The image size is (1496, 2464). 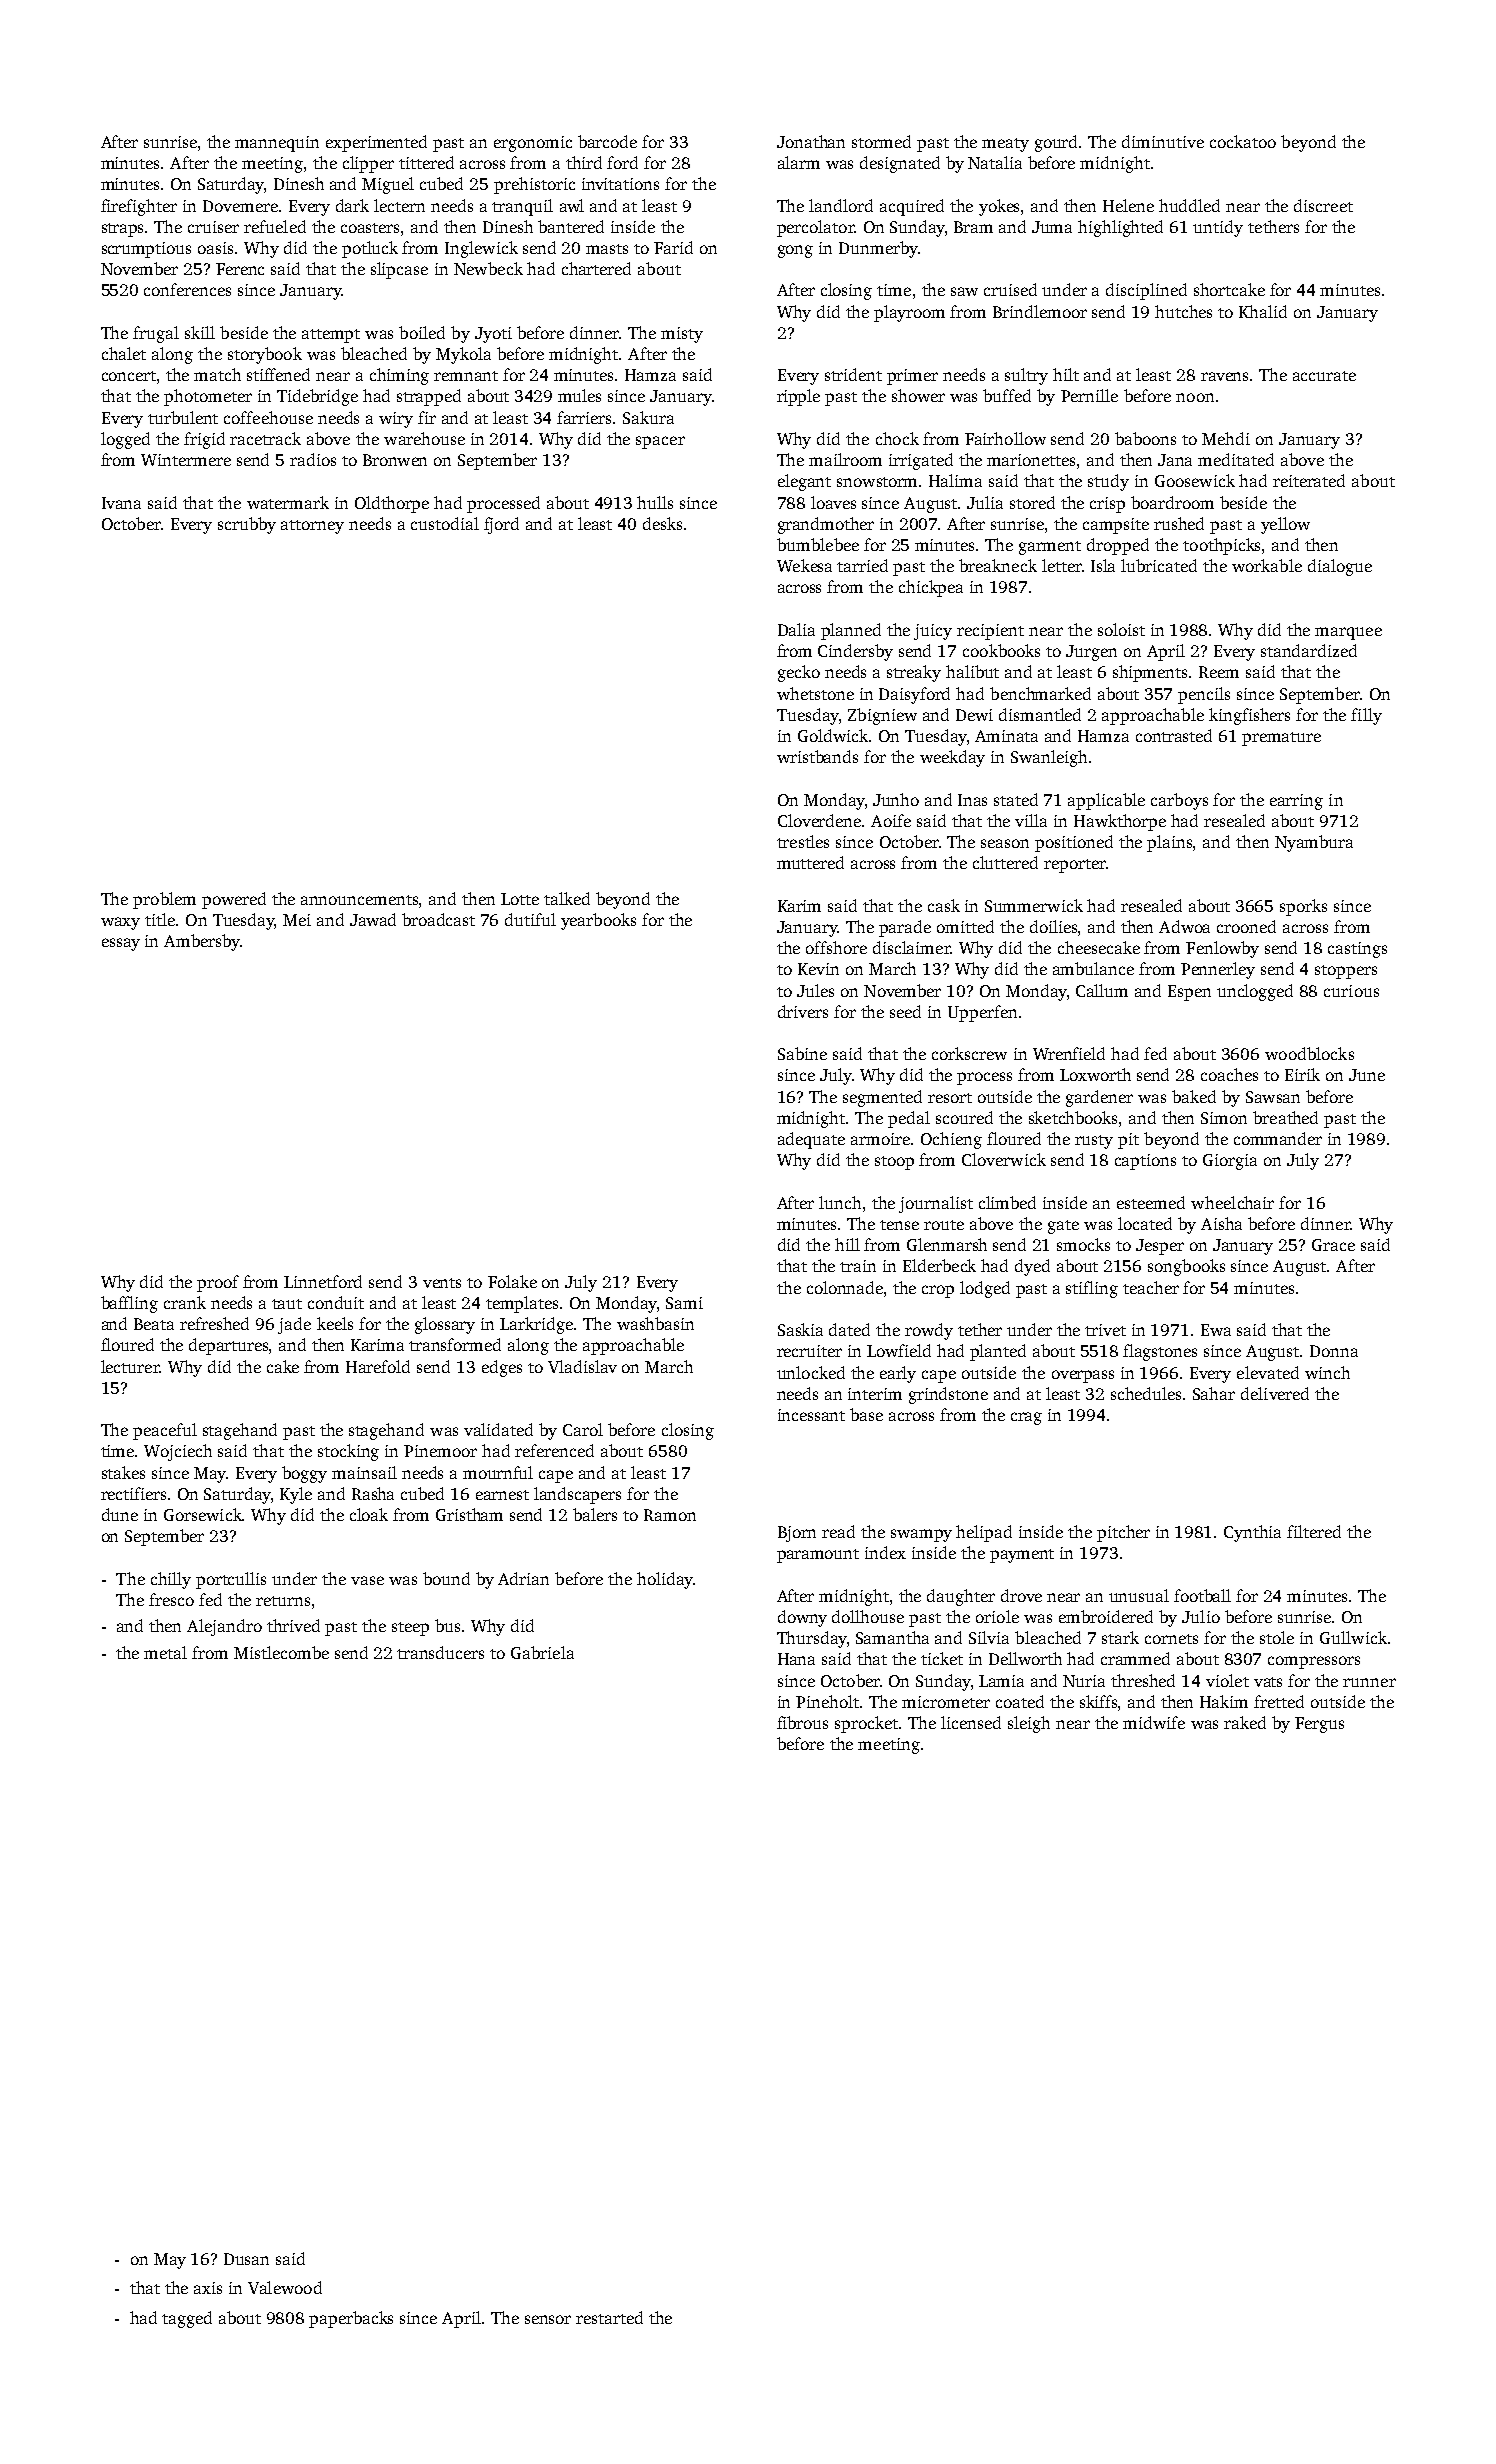 I want to click on Tidebridge, so click(x=317, y=397).
